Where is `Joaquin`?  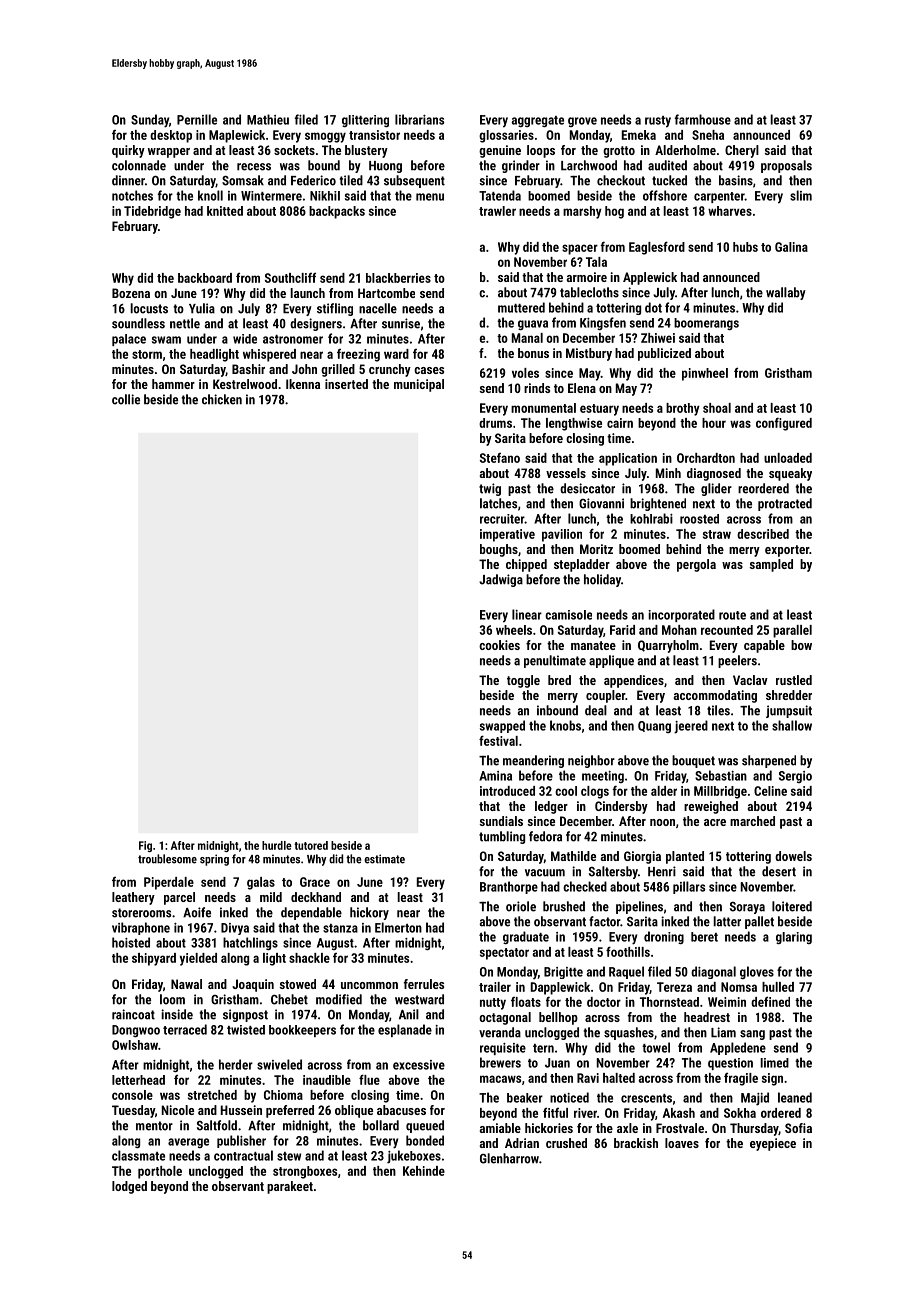 Joaquin is located at coordinates (253, 985).
